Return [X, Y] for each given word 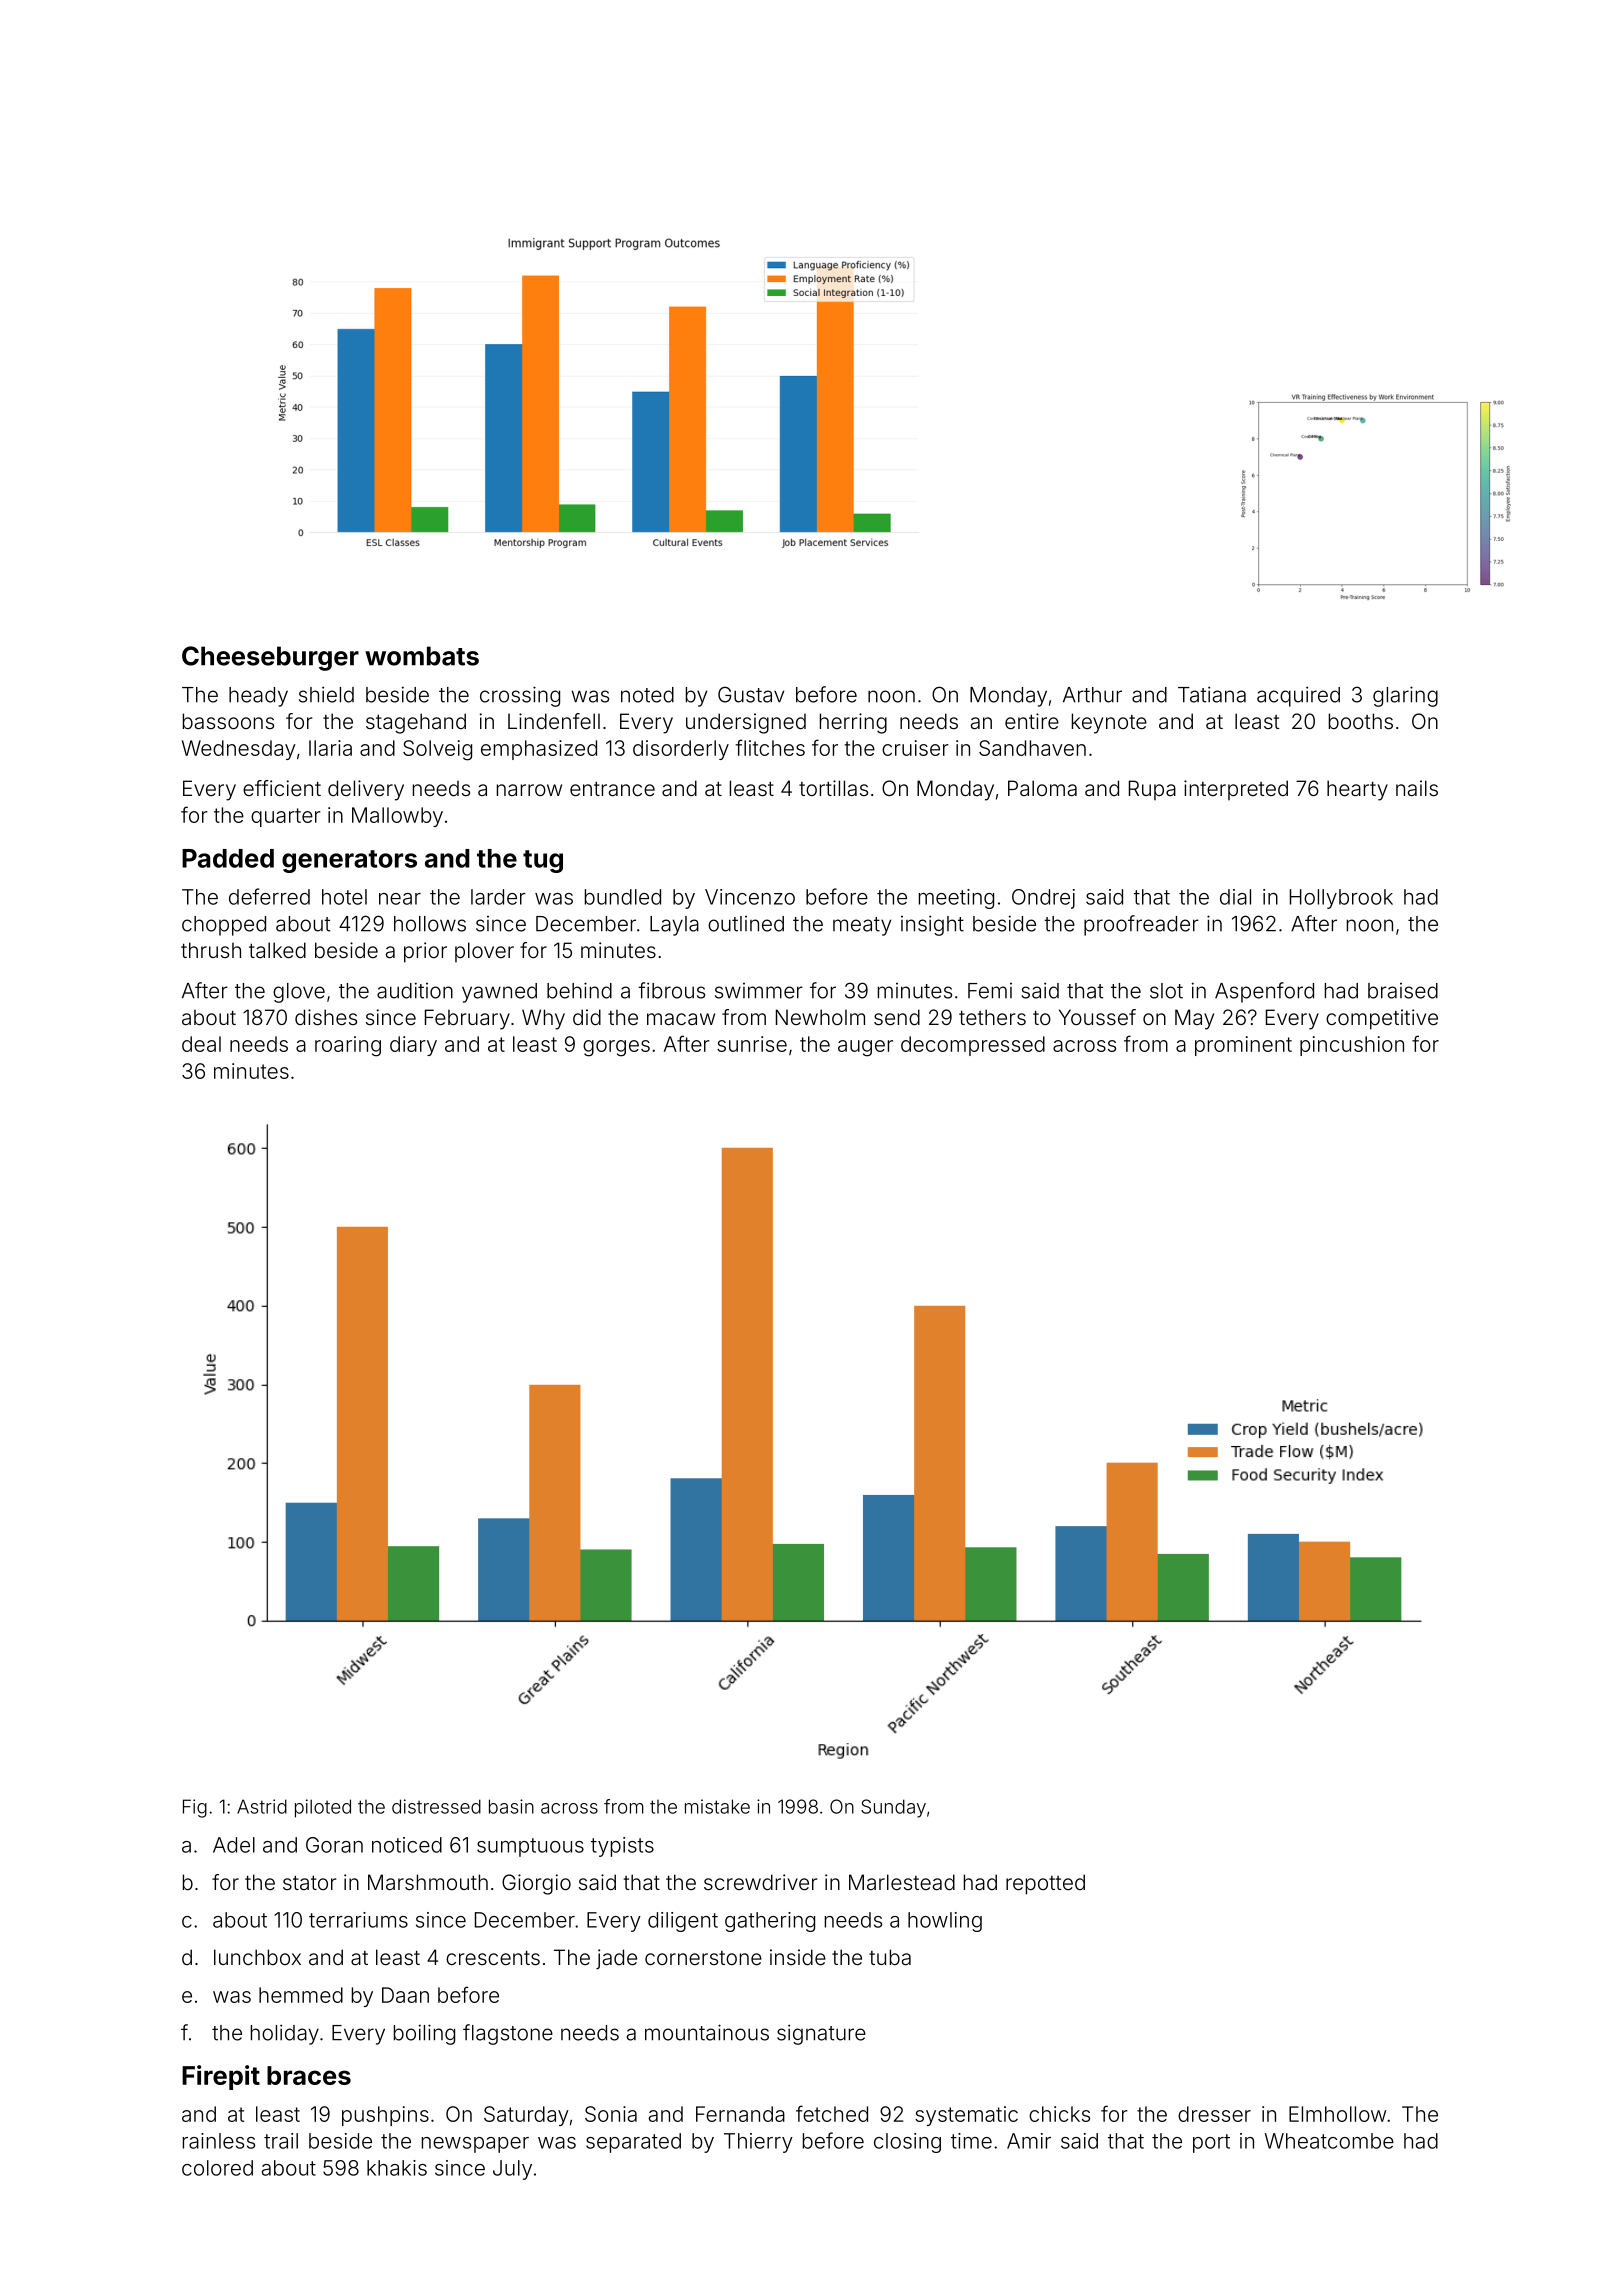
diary [413, 1046]
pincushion [1352, 1046]
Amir [1029, 2141]
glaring [1405, 696]
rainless [219, 2141]
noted [647, 695]
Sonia [611, 2114]
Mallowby [397, 817]
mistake [717, 1806]
